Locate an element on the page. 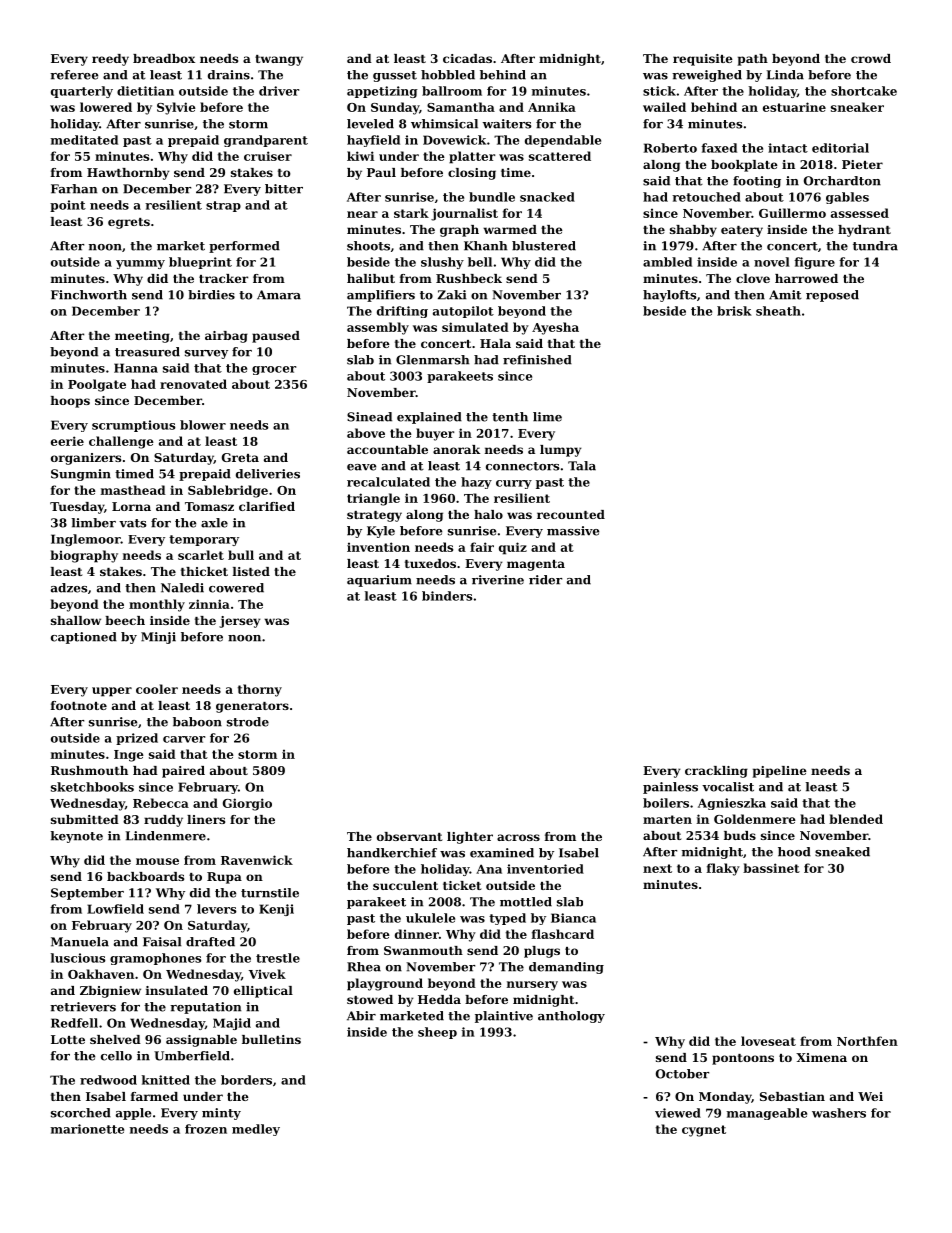 Image resolution: width=952 pixels, height=1233 pixels. egrets is located at coordinates (129, 223).
